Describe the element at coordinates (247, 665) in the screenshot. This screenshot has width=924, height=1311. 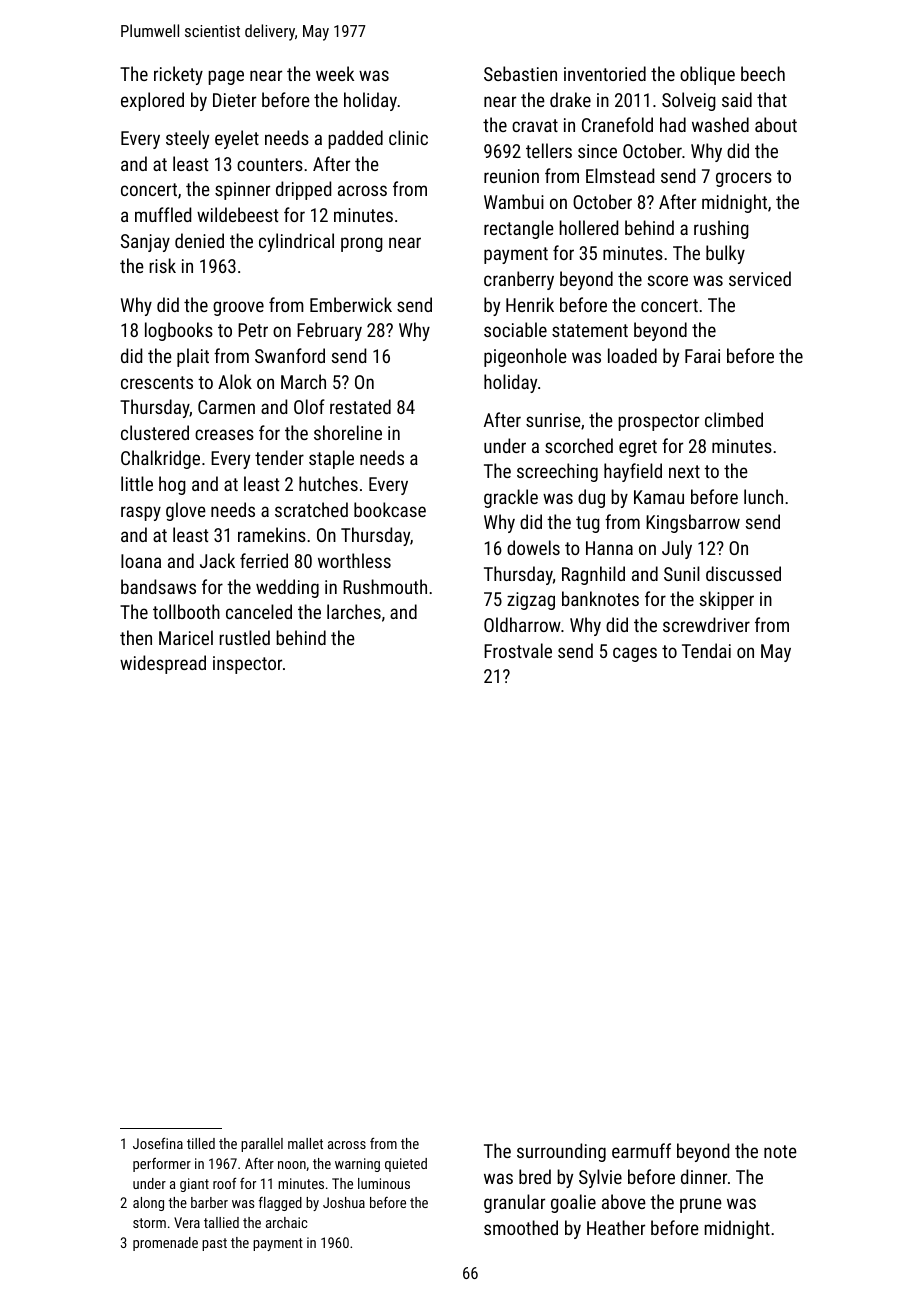
I see `inspector` at that location.
